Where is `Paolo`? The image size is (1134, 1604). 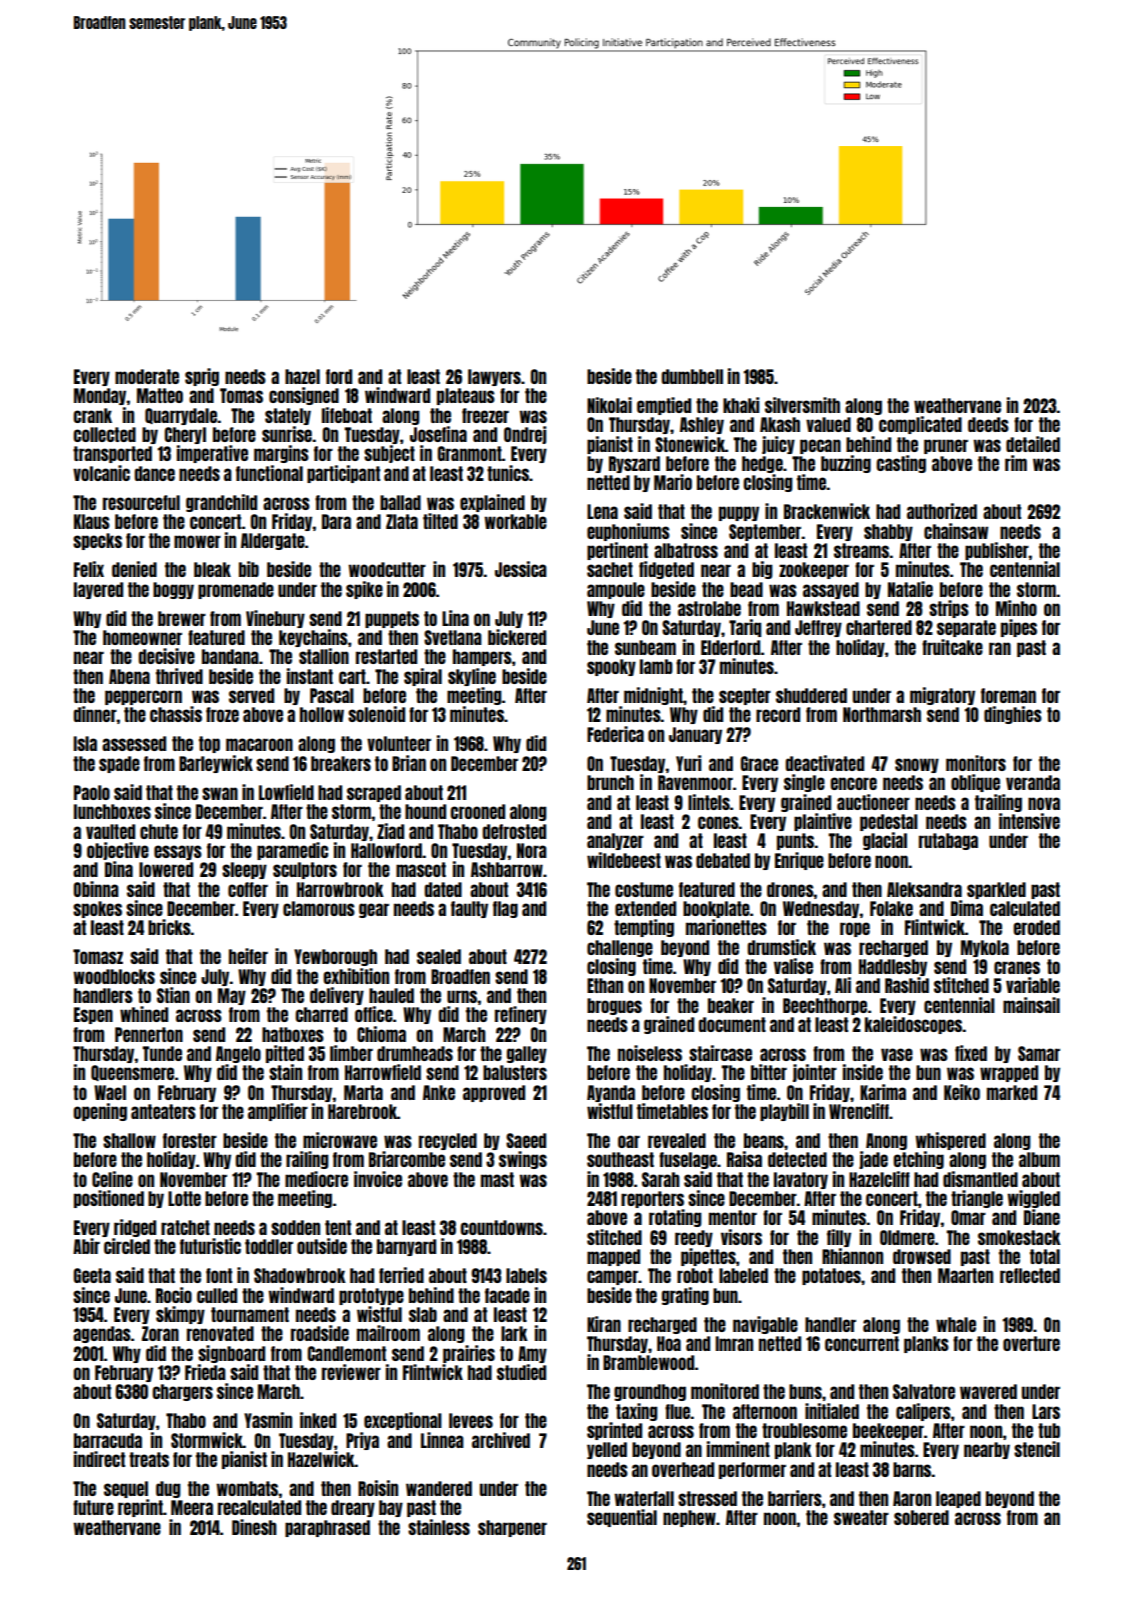 Paolo is located at coordinates (92, 792).
